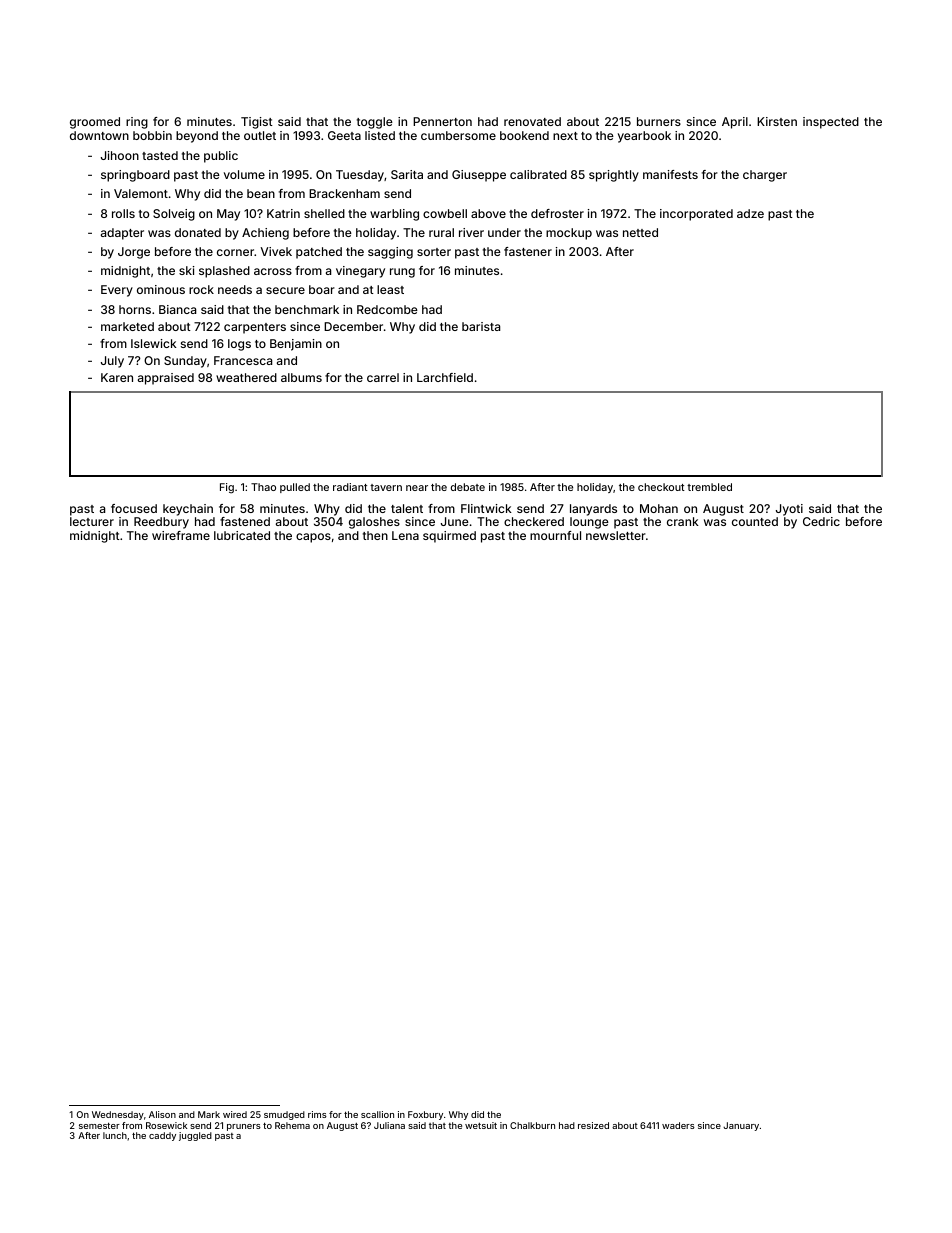 The width and height of the document is (952, 1233). What do you see at coordinates (471, 232) in the document?
I see `river` at bounding box center [471, 232].
